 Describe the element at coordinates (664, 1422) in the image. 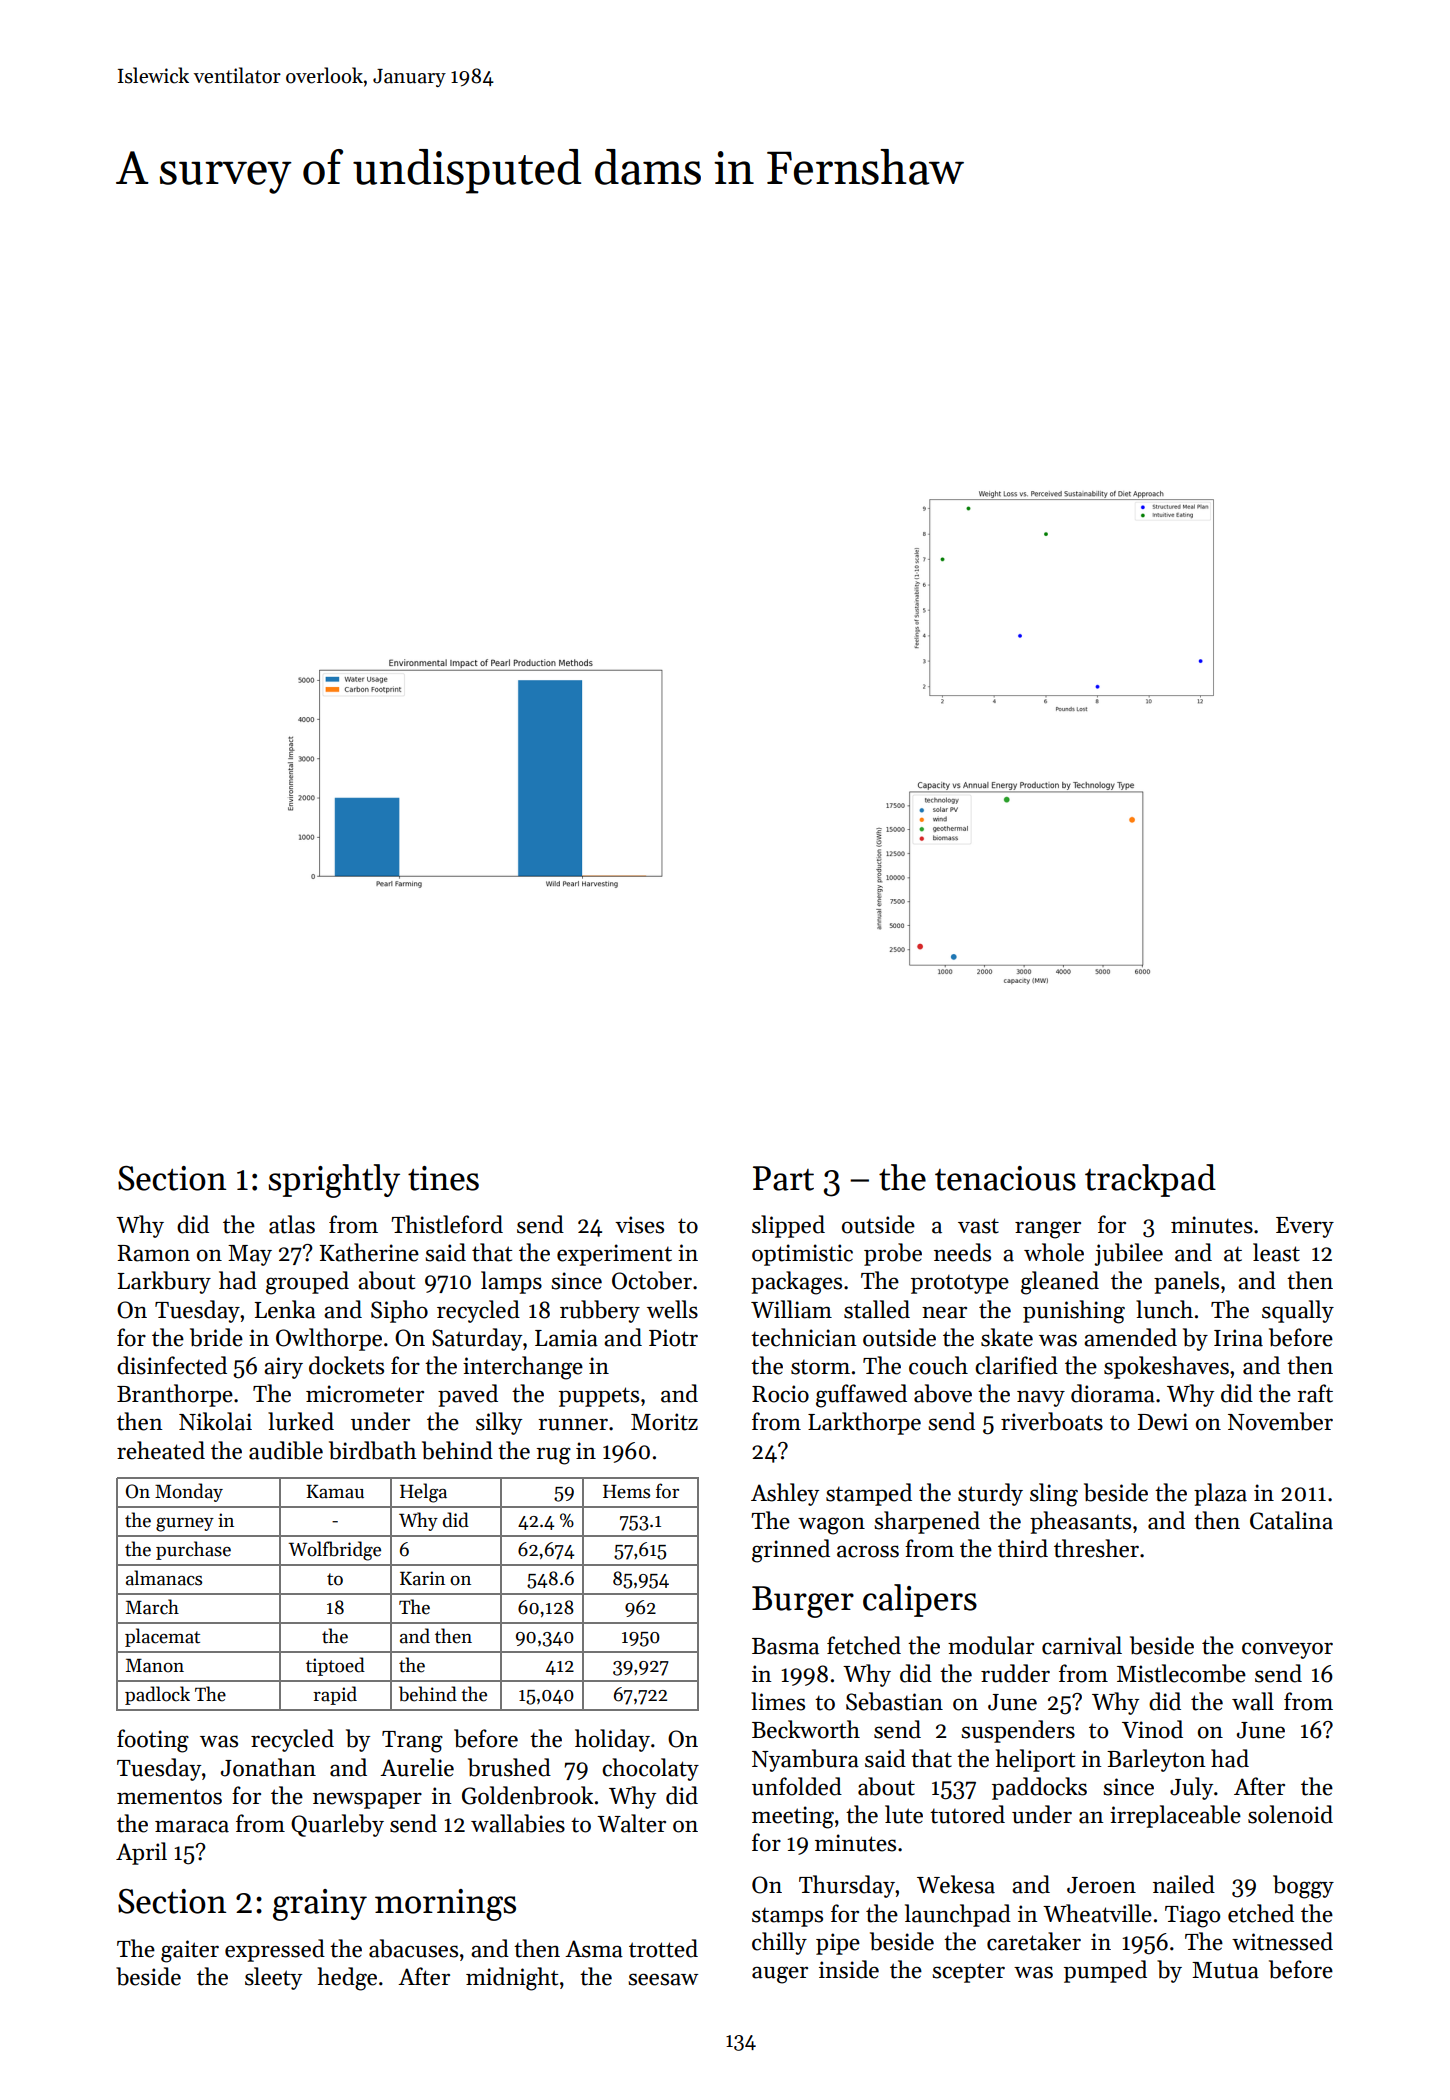

I see `Moritz` at that location.
